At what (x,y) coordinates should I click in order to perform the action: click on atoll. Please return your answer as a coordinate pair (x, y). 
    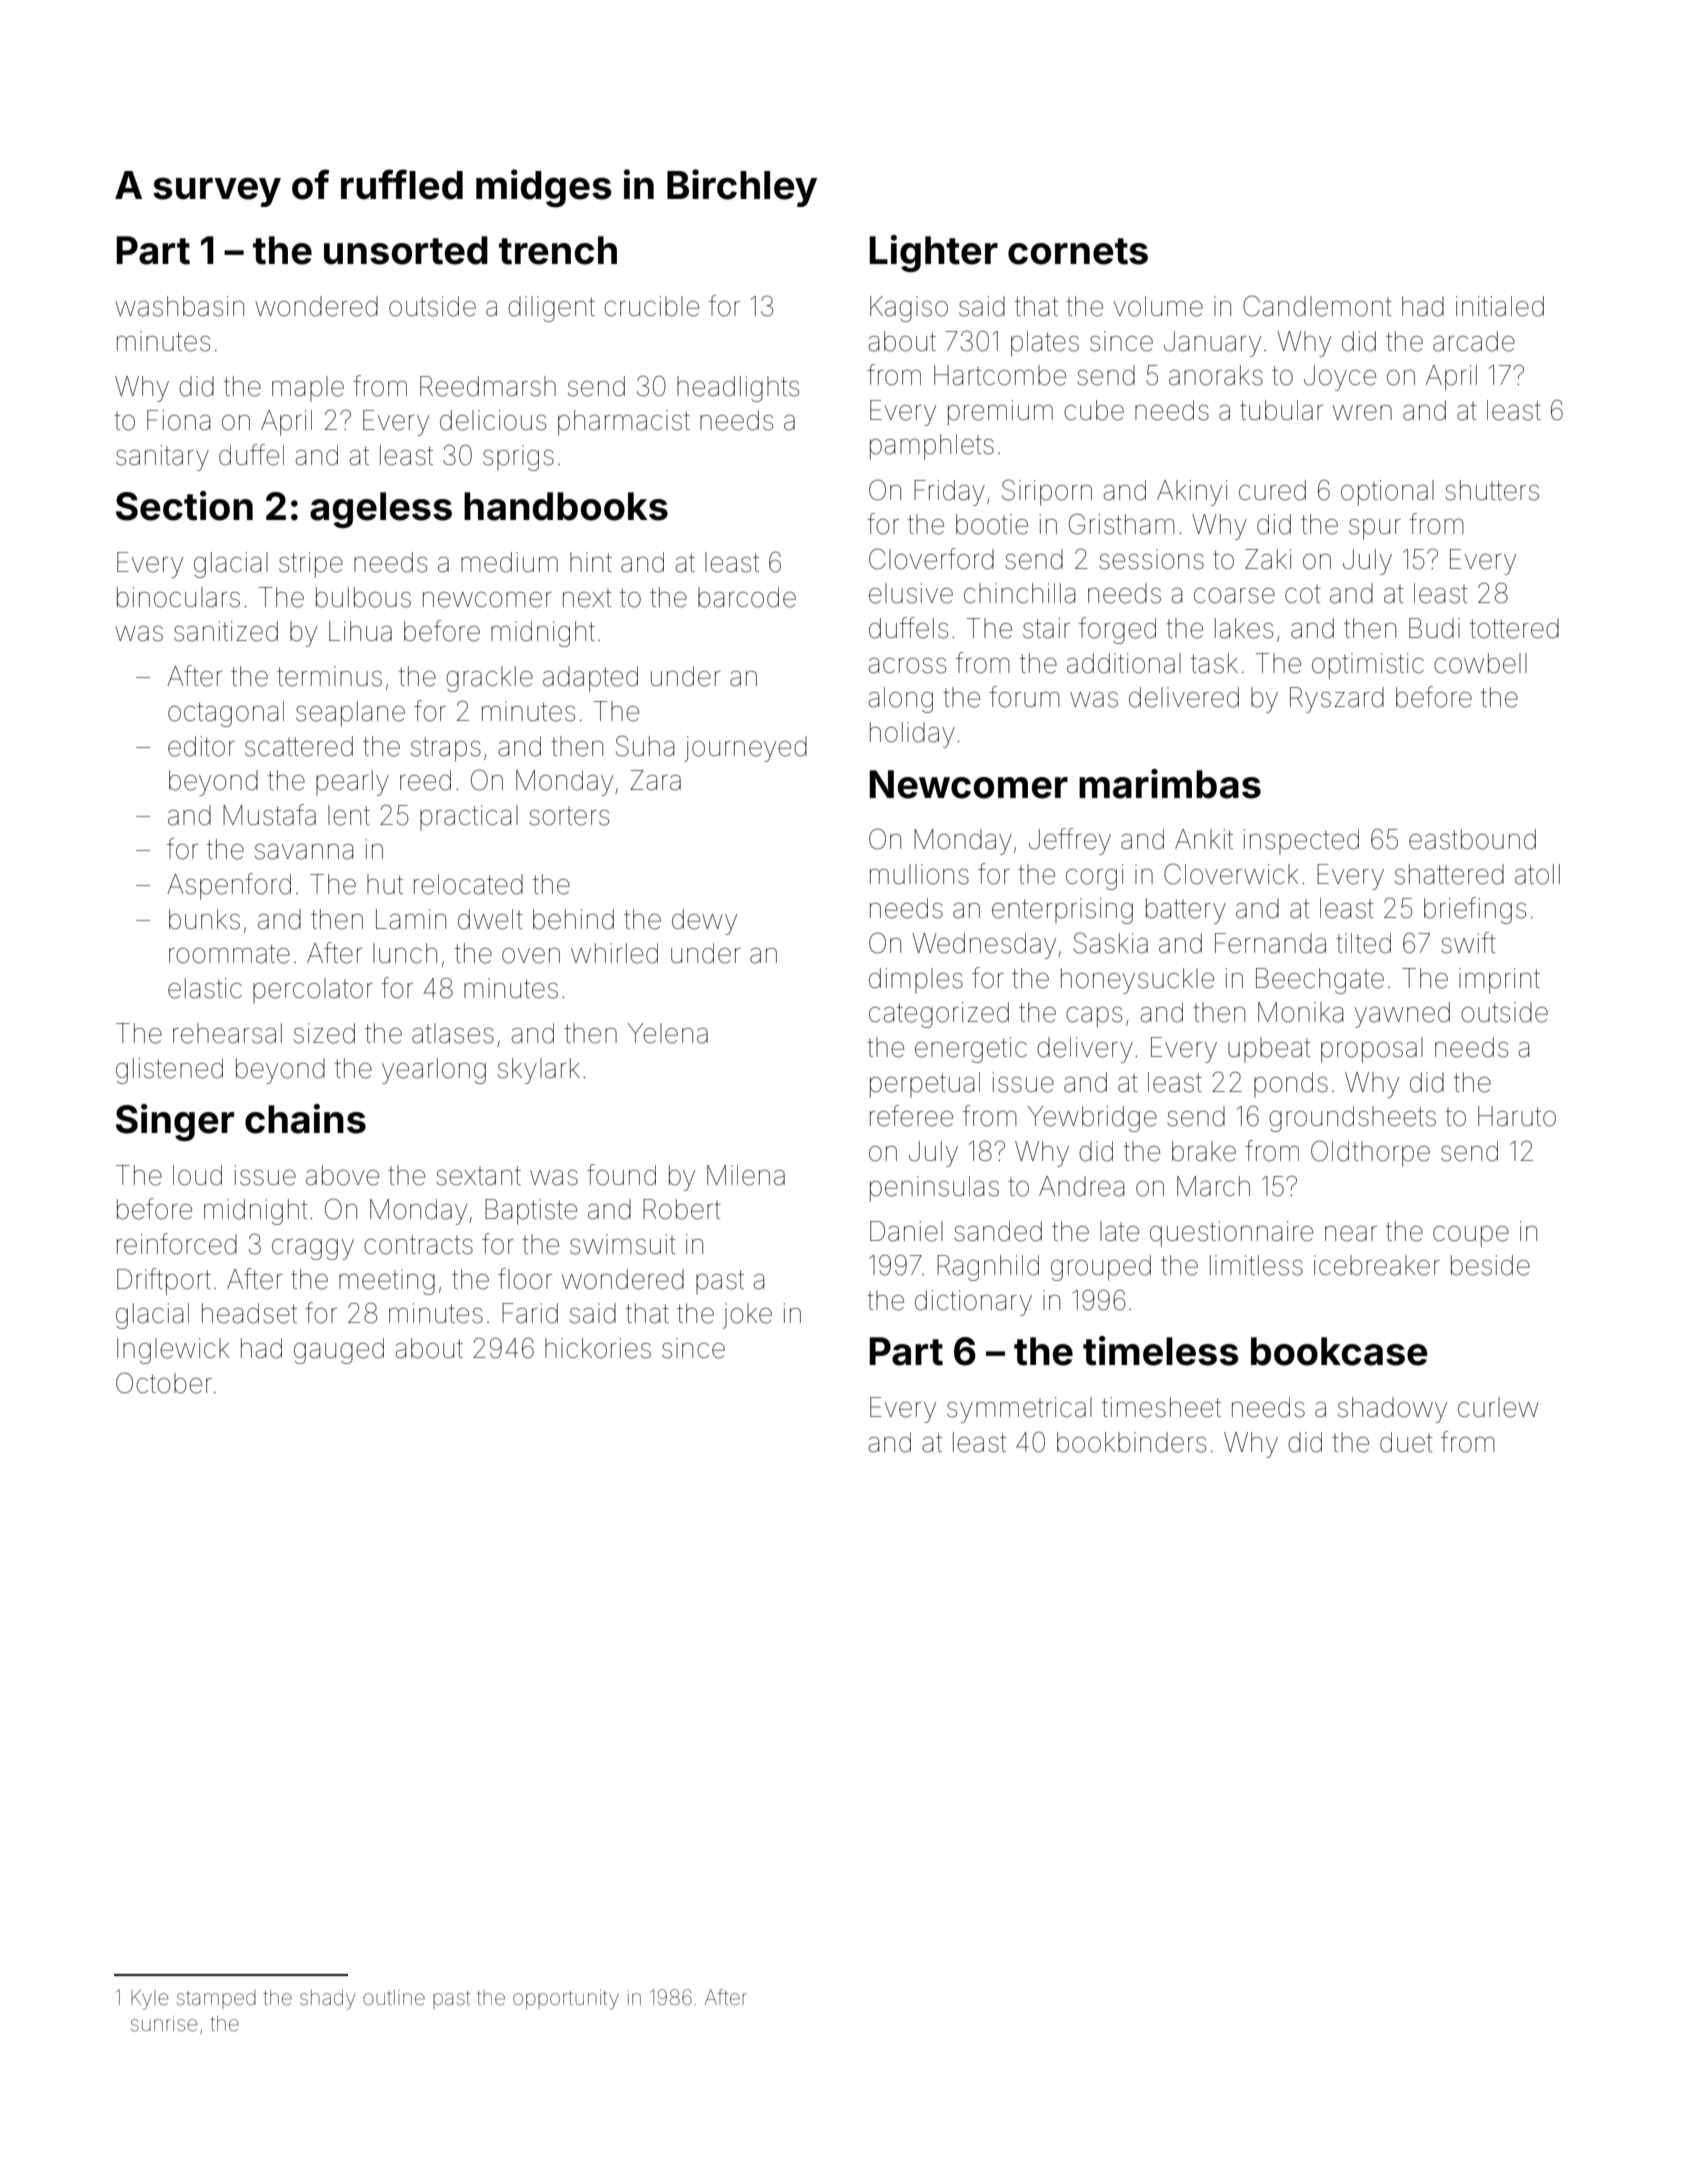
    Looking at the image, I should click on (1537, 874).
